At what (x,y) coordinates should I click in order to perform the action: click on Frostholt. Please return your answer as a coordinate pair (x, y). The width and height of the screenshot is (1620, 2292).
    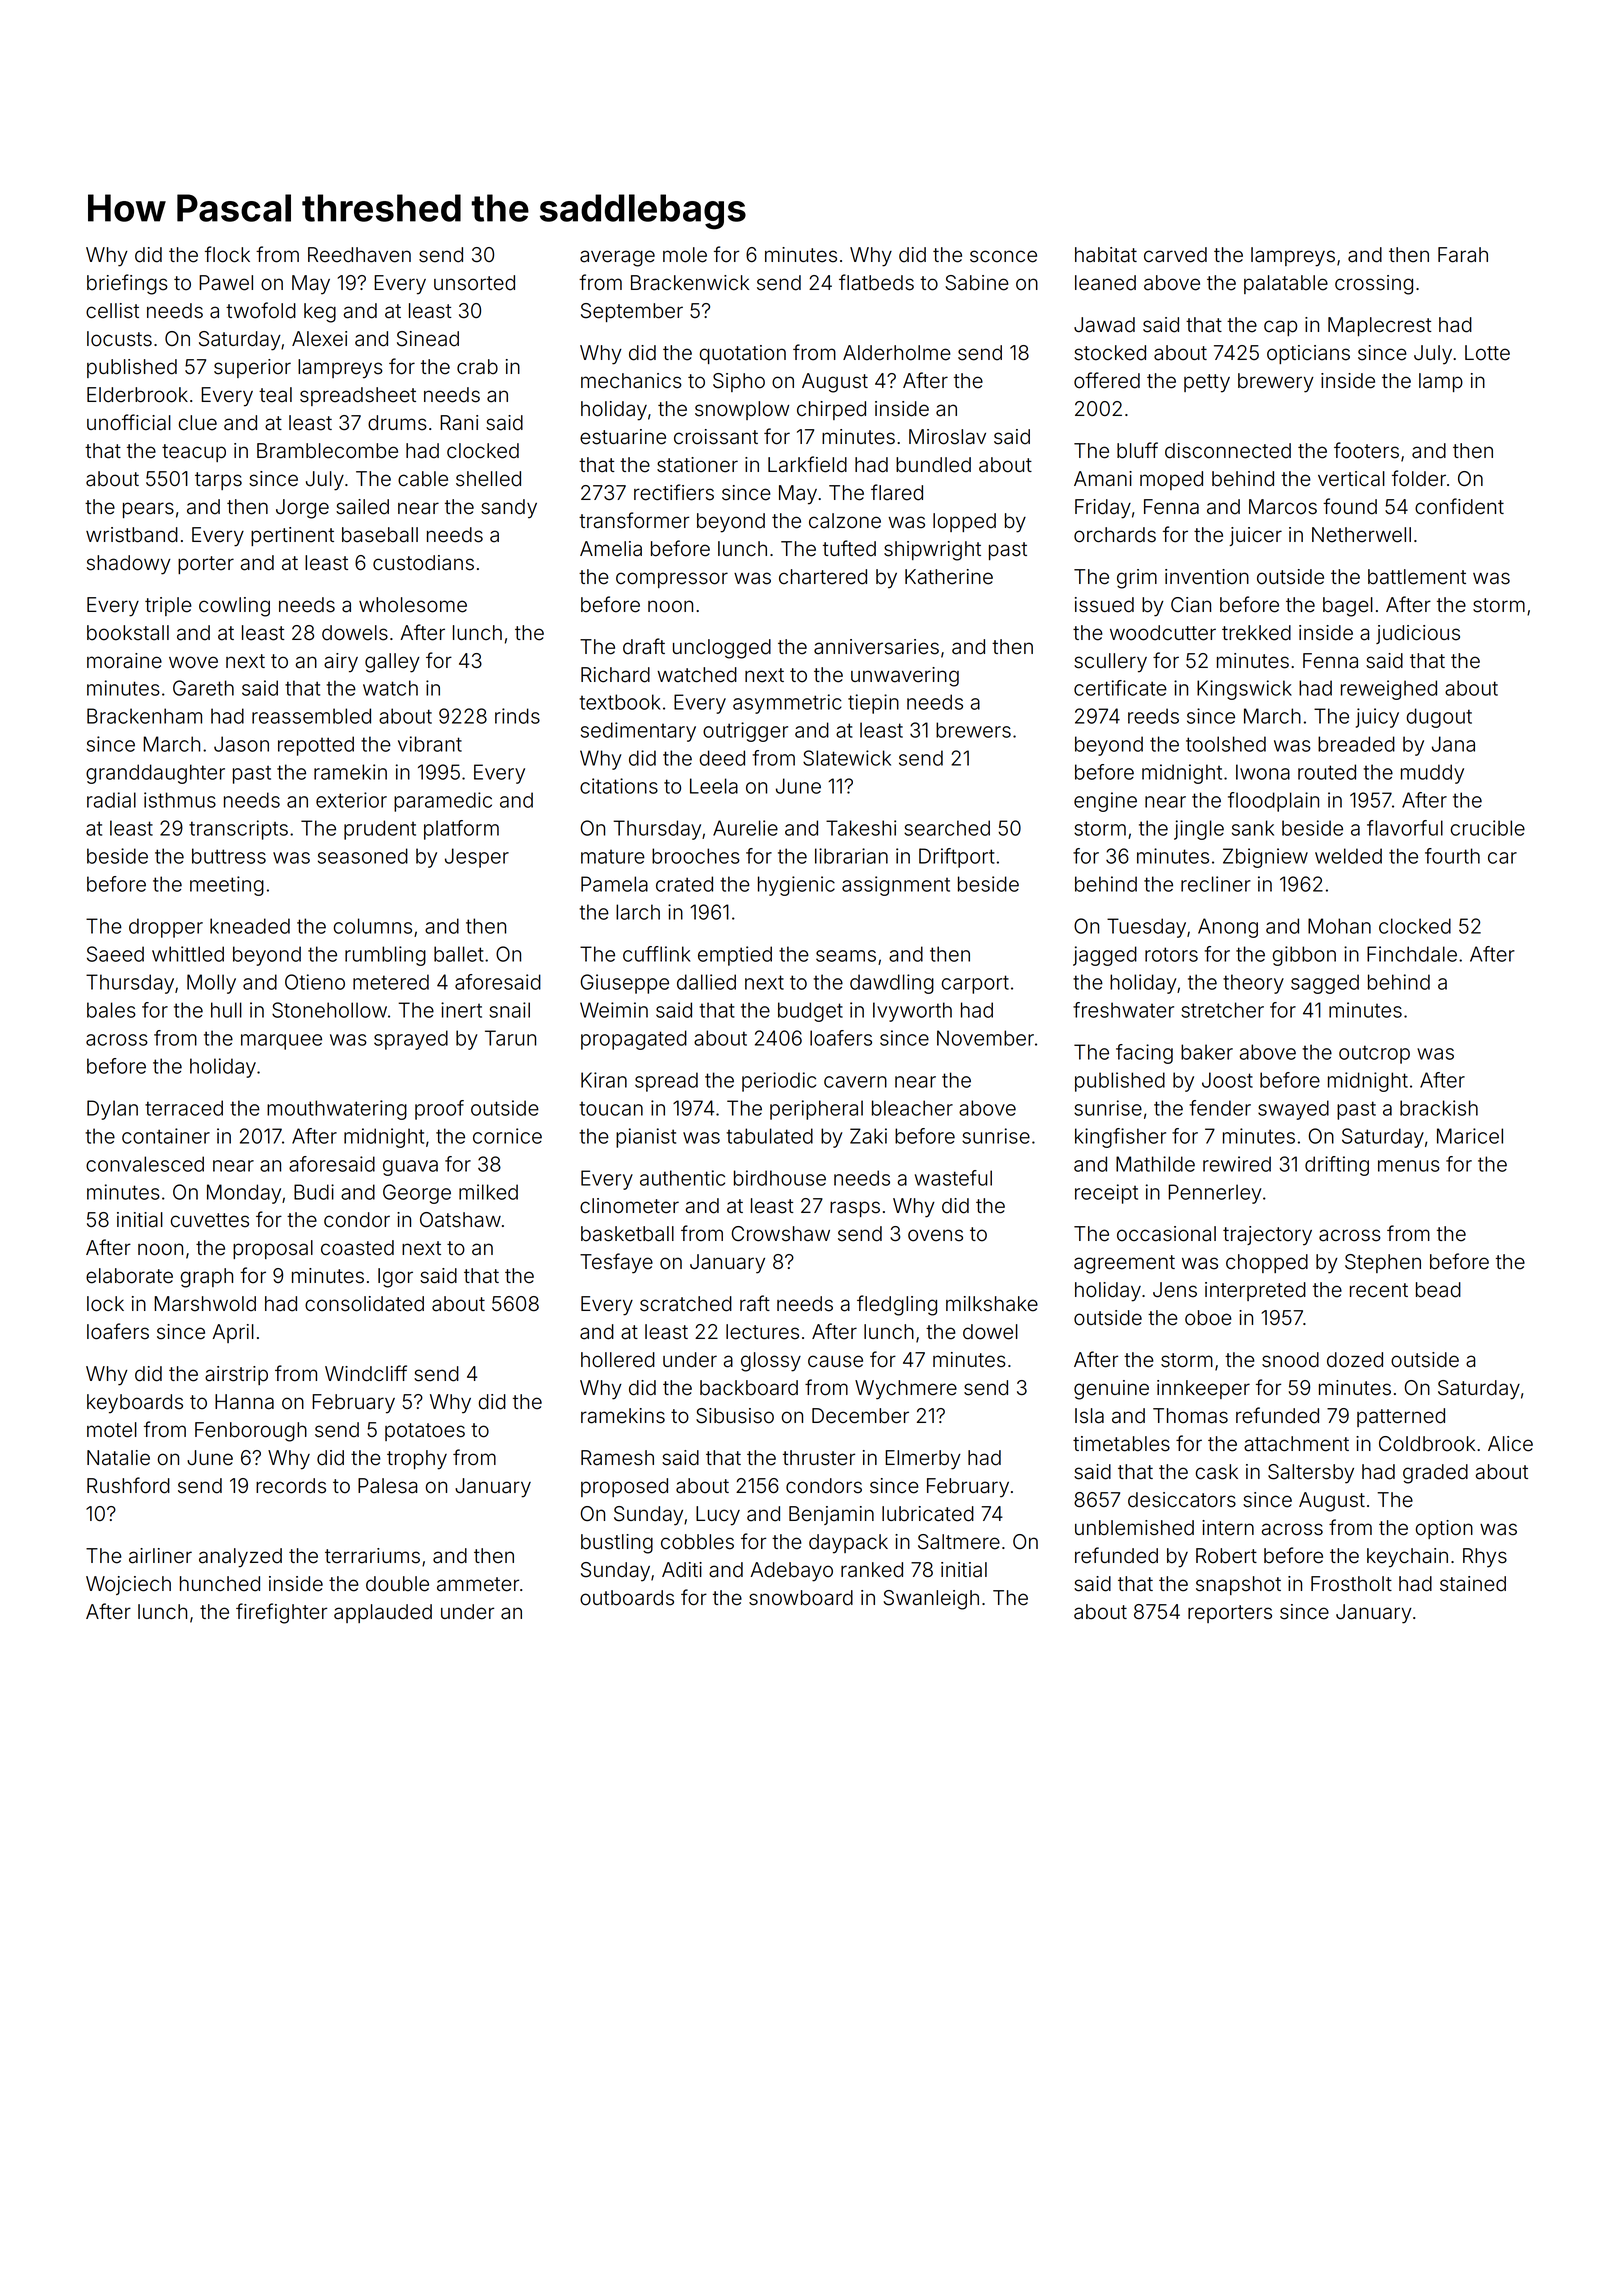
    Looking at the image, I should click on (1351, 1584).
